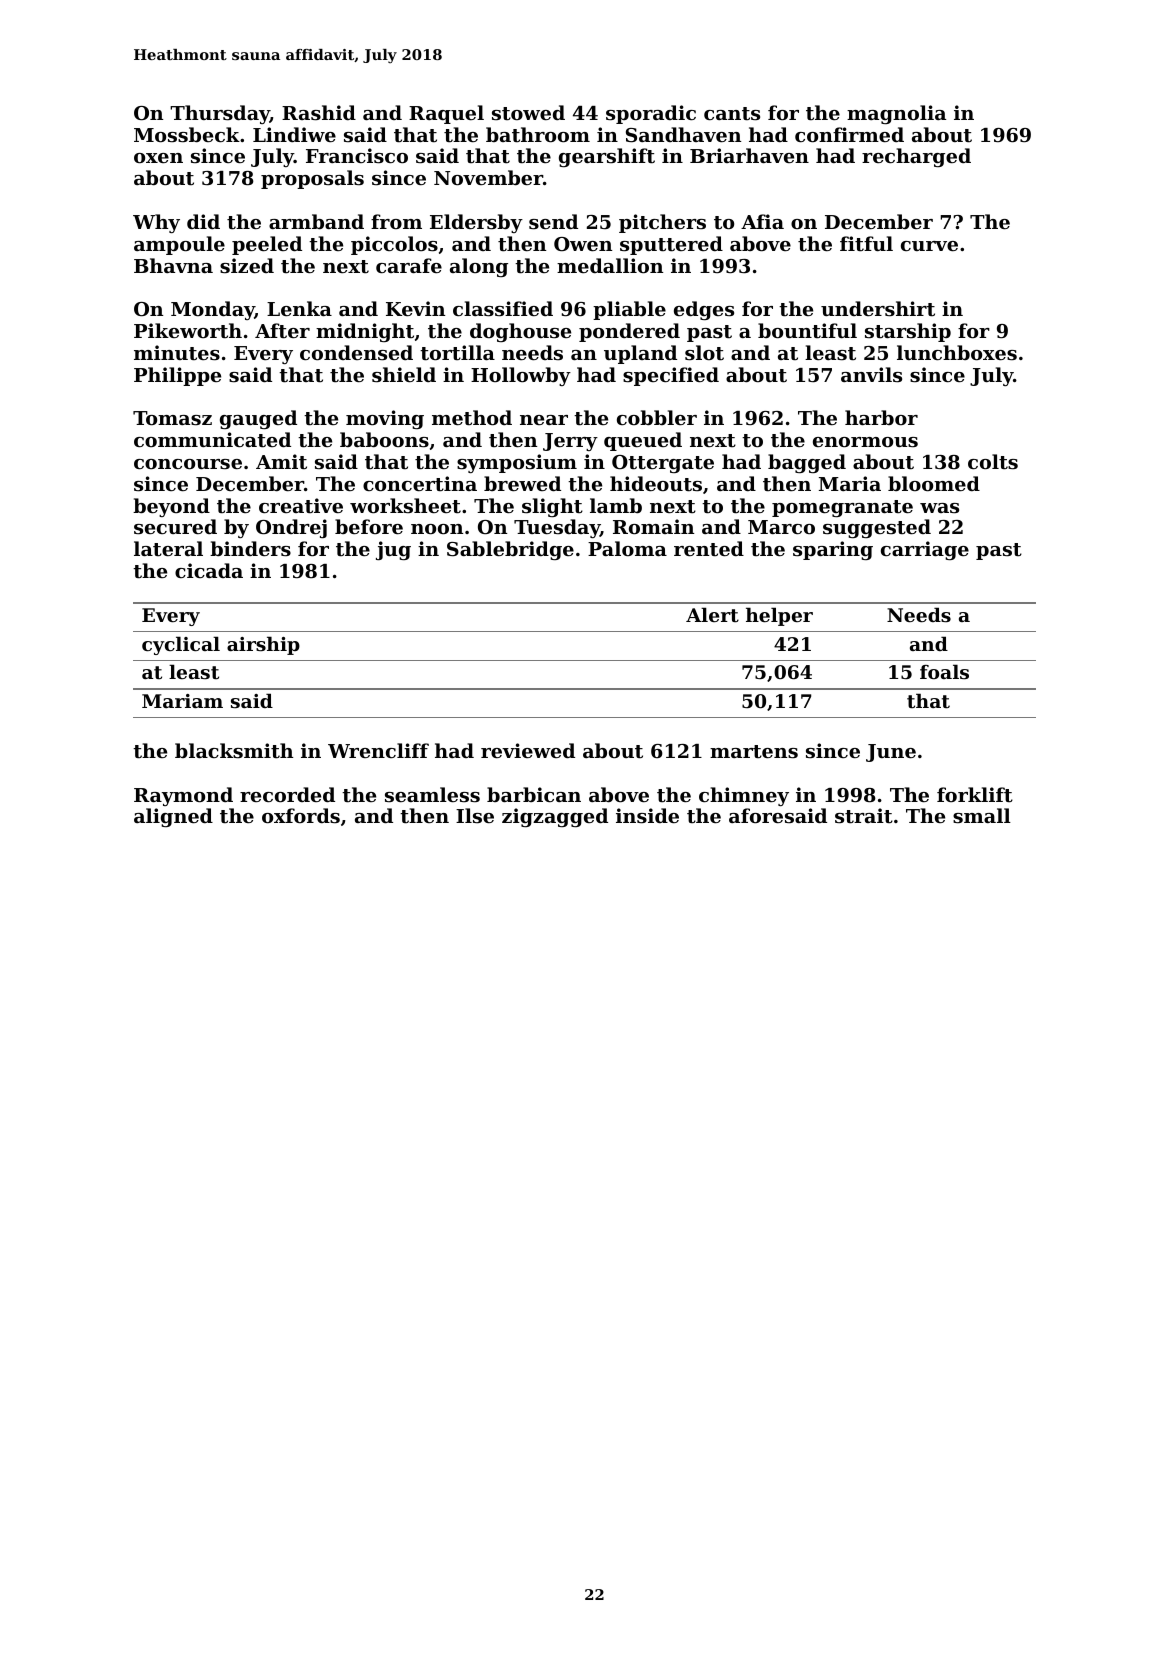 This screenshot has width=1169, height=1653. Describe the element at coordinates (319, 113) in the screenshot. I see `Rashid` at that location.
